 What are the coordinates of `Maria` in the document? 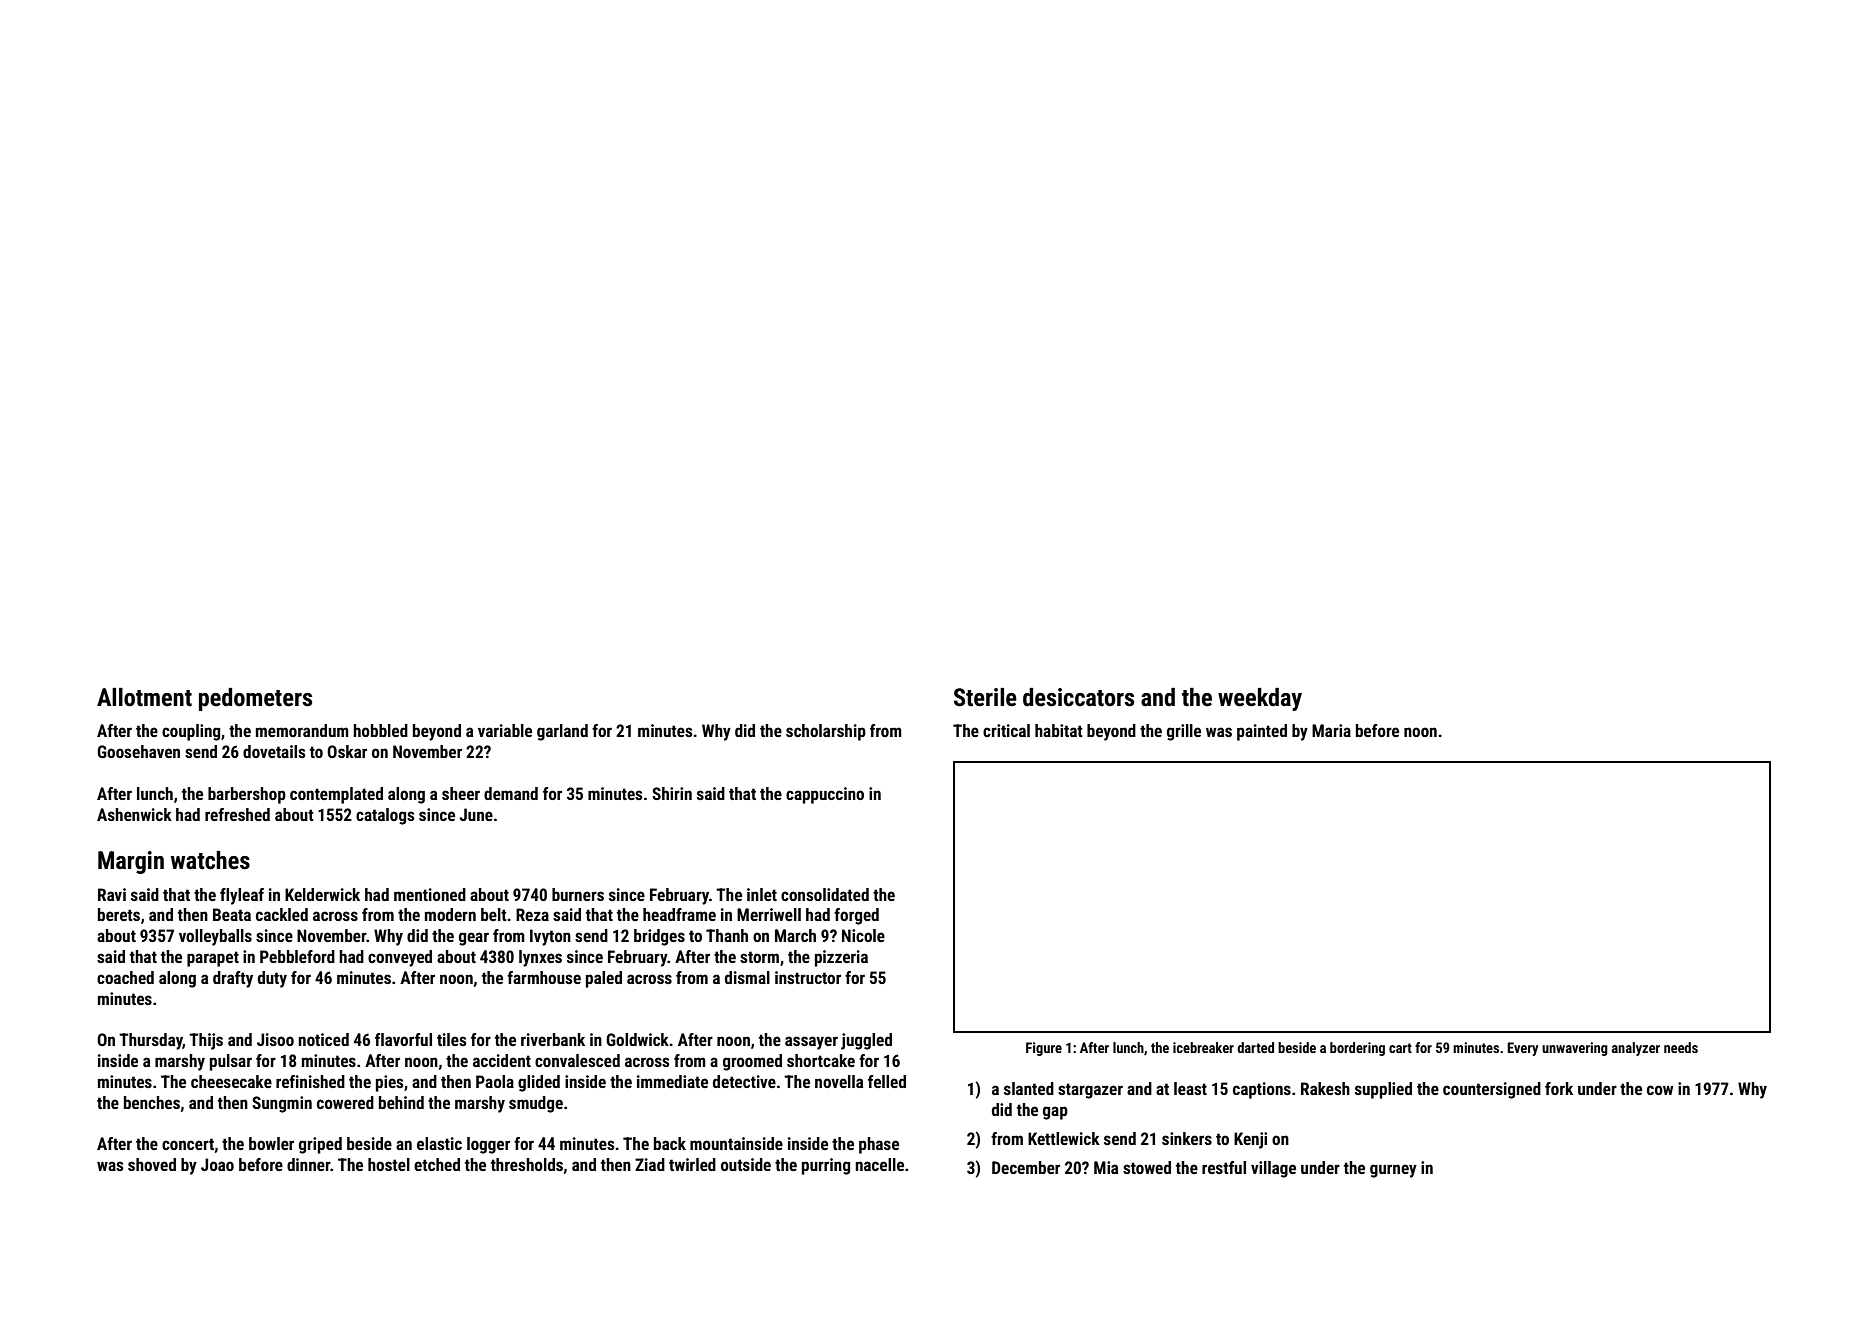 It's located at (1331, 730).
